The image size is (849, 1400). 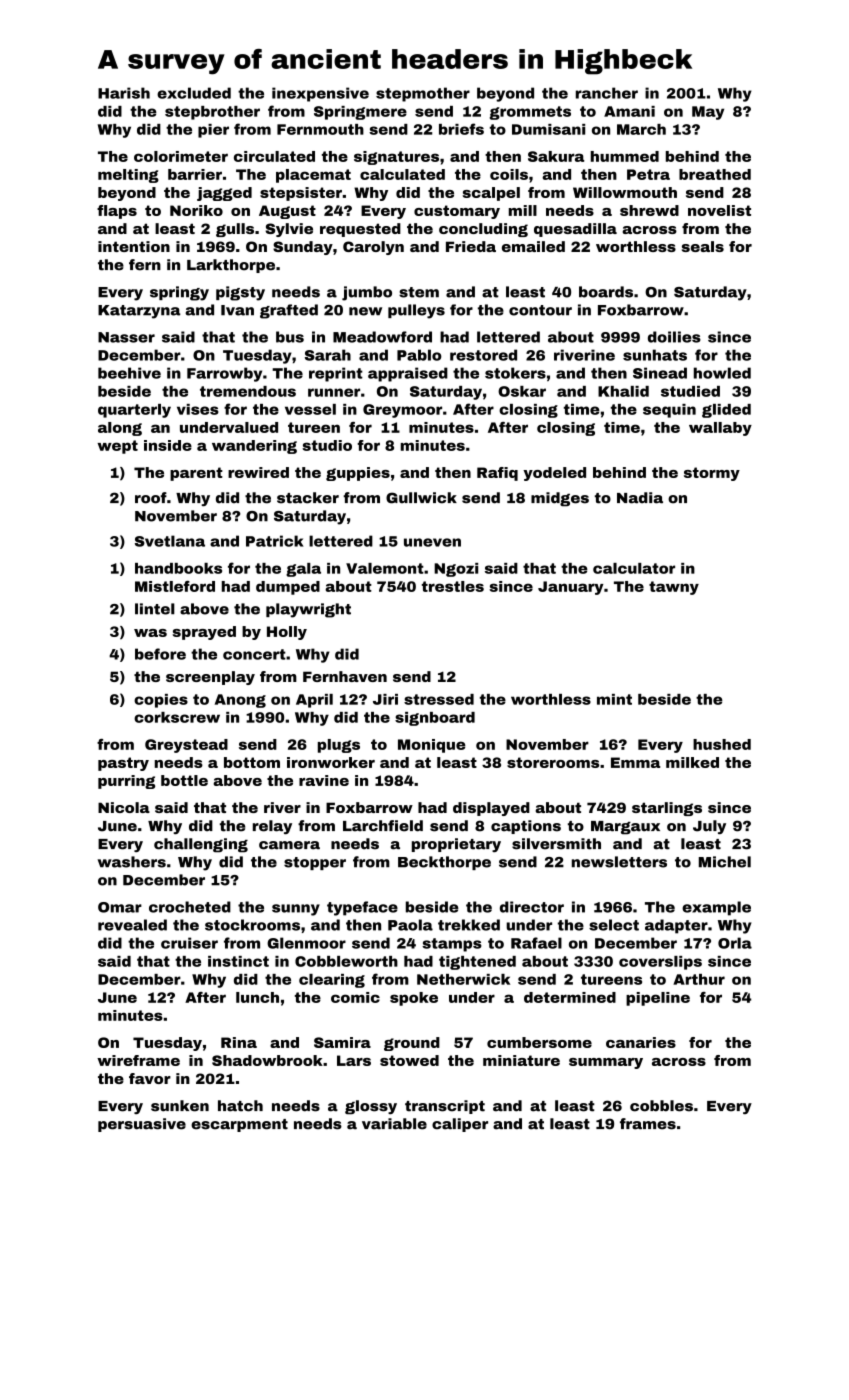 What do you see at coordinates (224, 194) in the screenshot?
I see `jagged` at bounding box center [224, 194].
